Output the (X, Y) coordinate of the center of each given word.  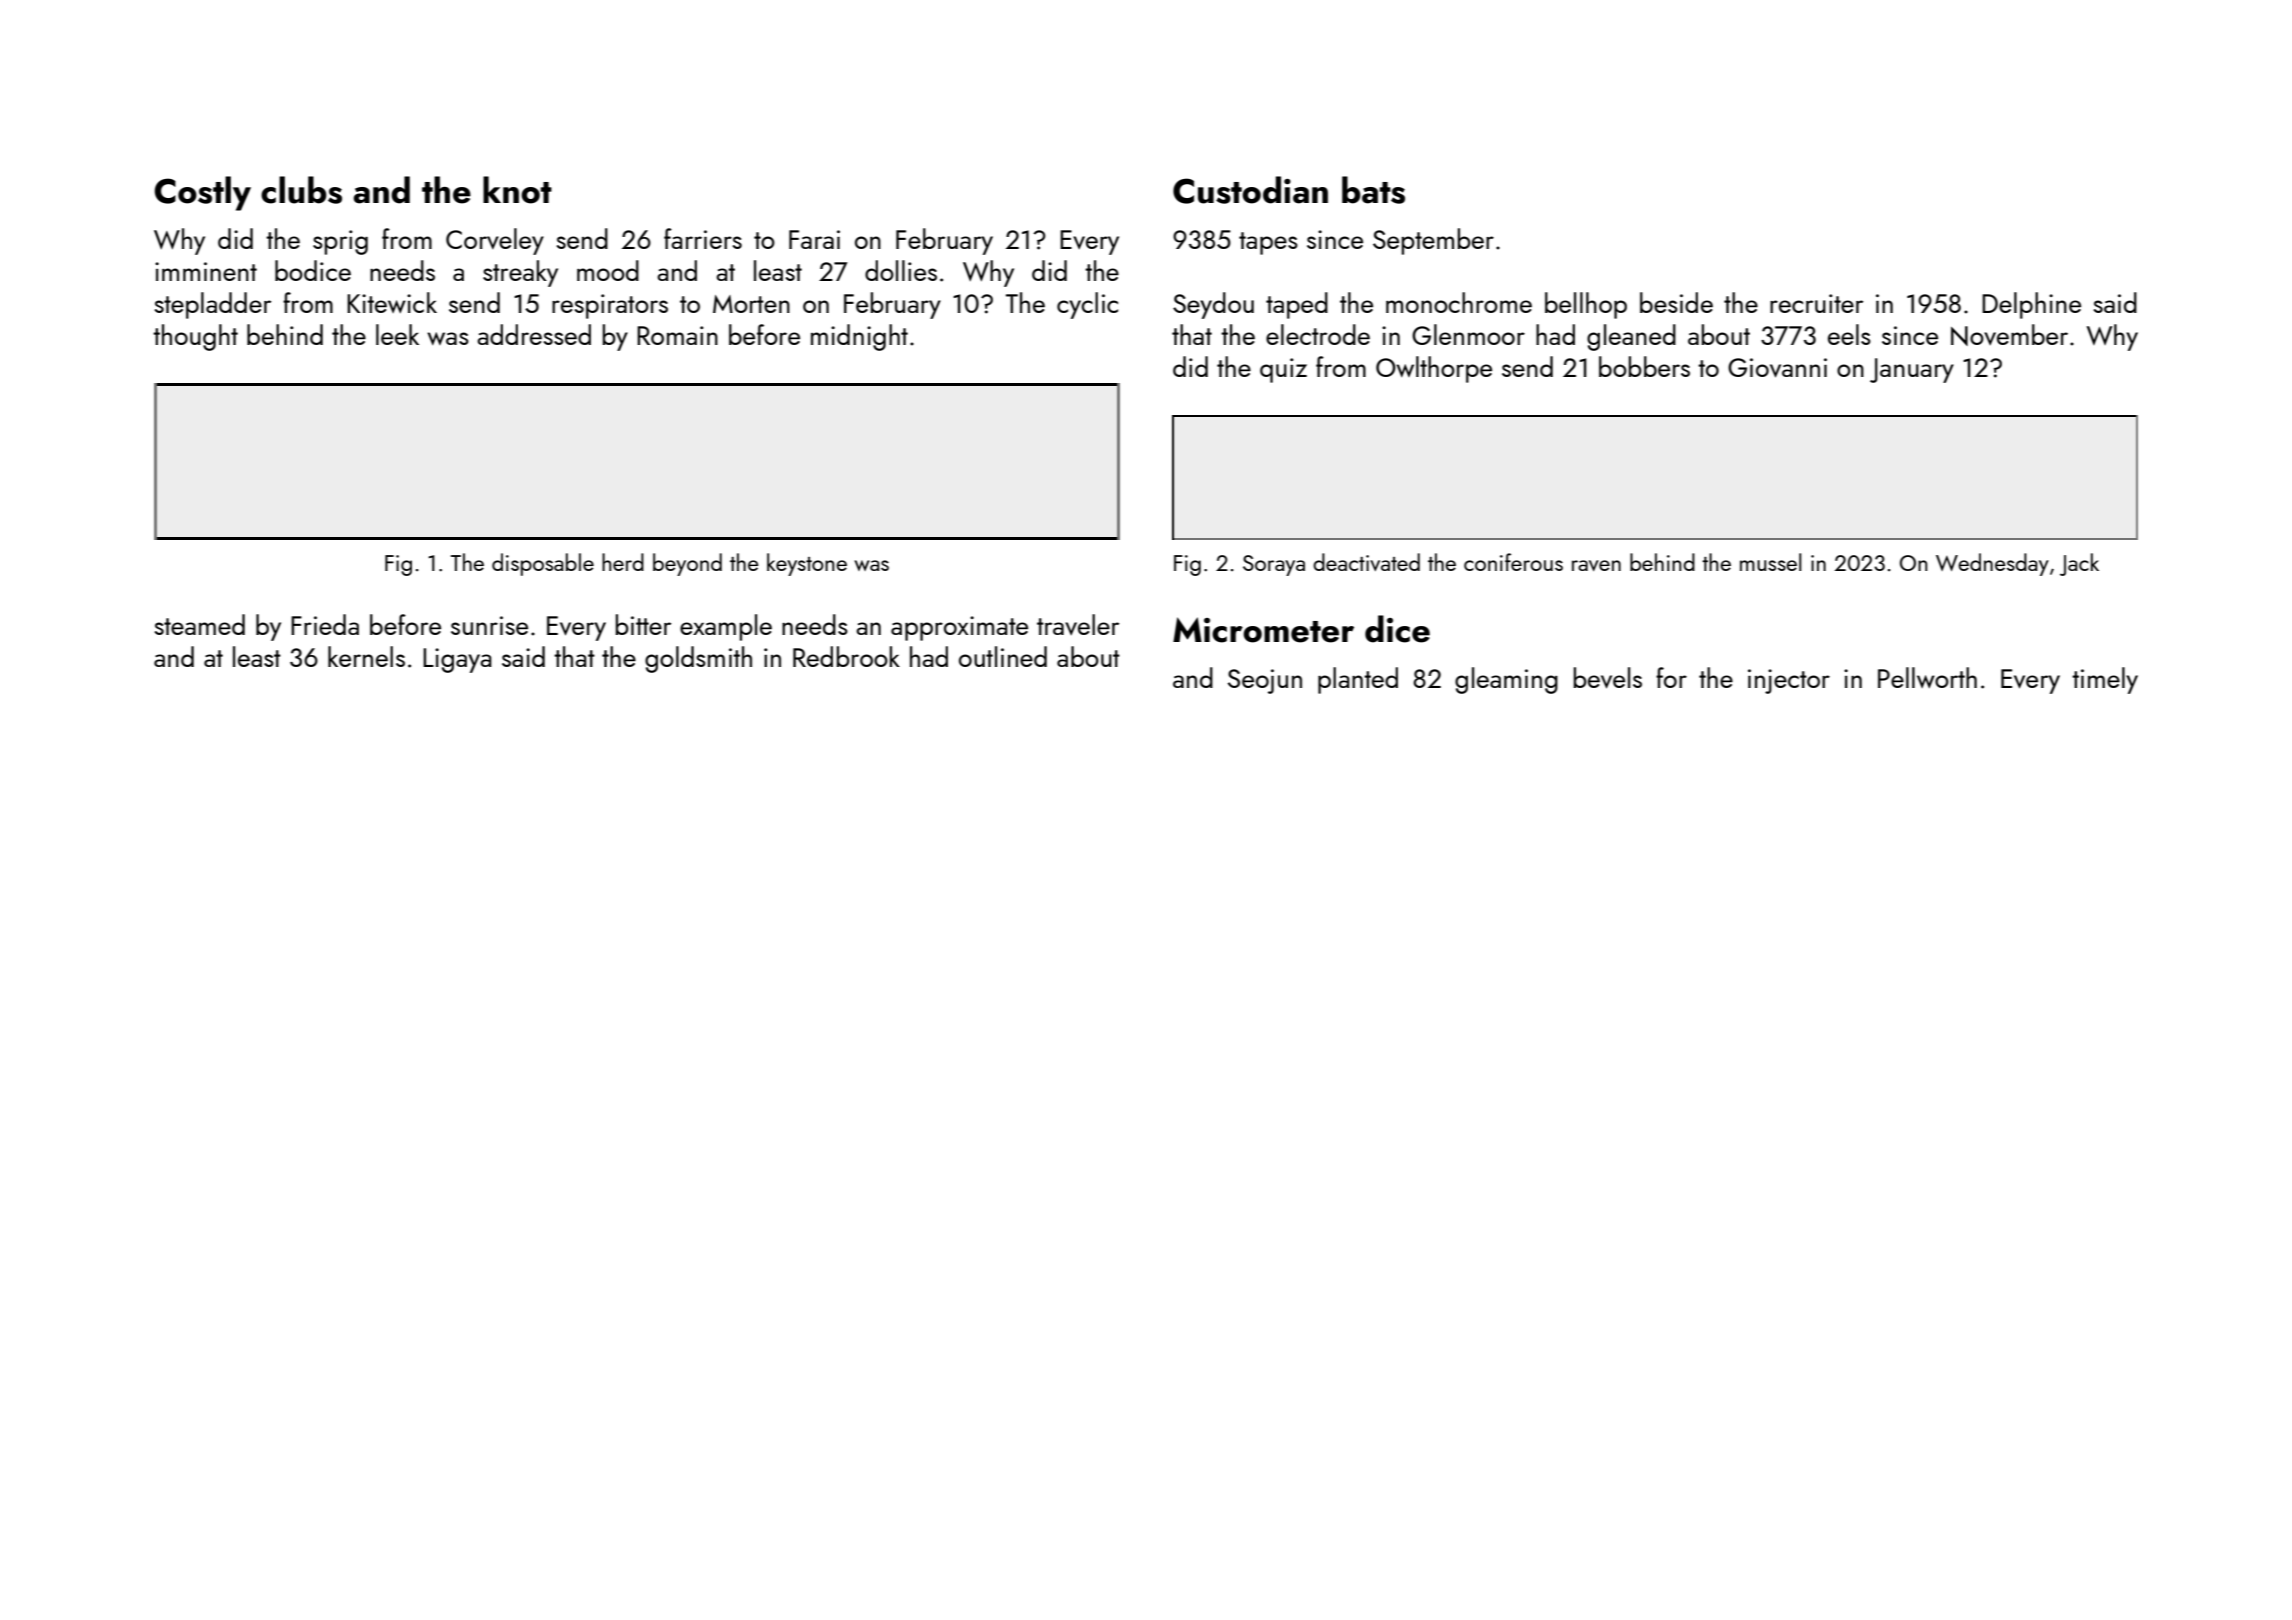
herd (623, 562)
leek (397, 334)
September (1433, 241)
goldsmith (698, 659)
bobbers (1644, 366)
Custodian (1250, 190)
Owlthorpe (1434, 369)
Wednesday (1992, 564)
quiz (1283, 370)
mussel (1771, 562)
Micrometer (1263, 630)
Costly (202, 193)
